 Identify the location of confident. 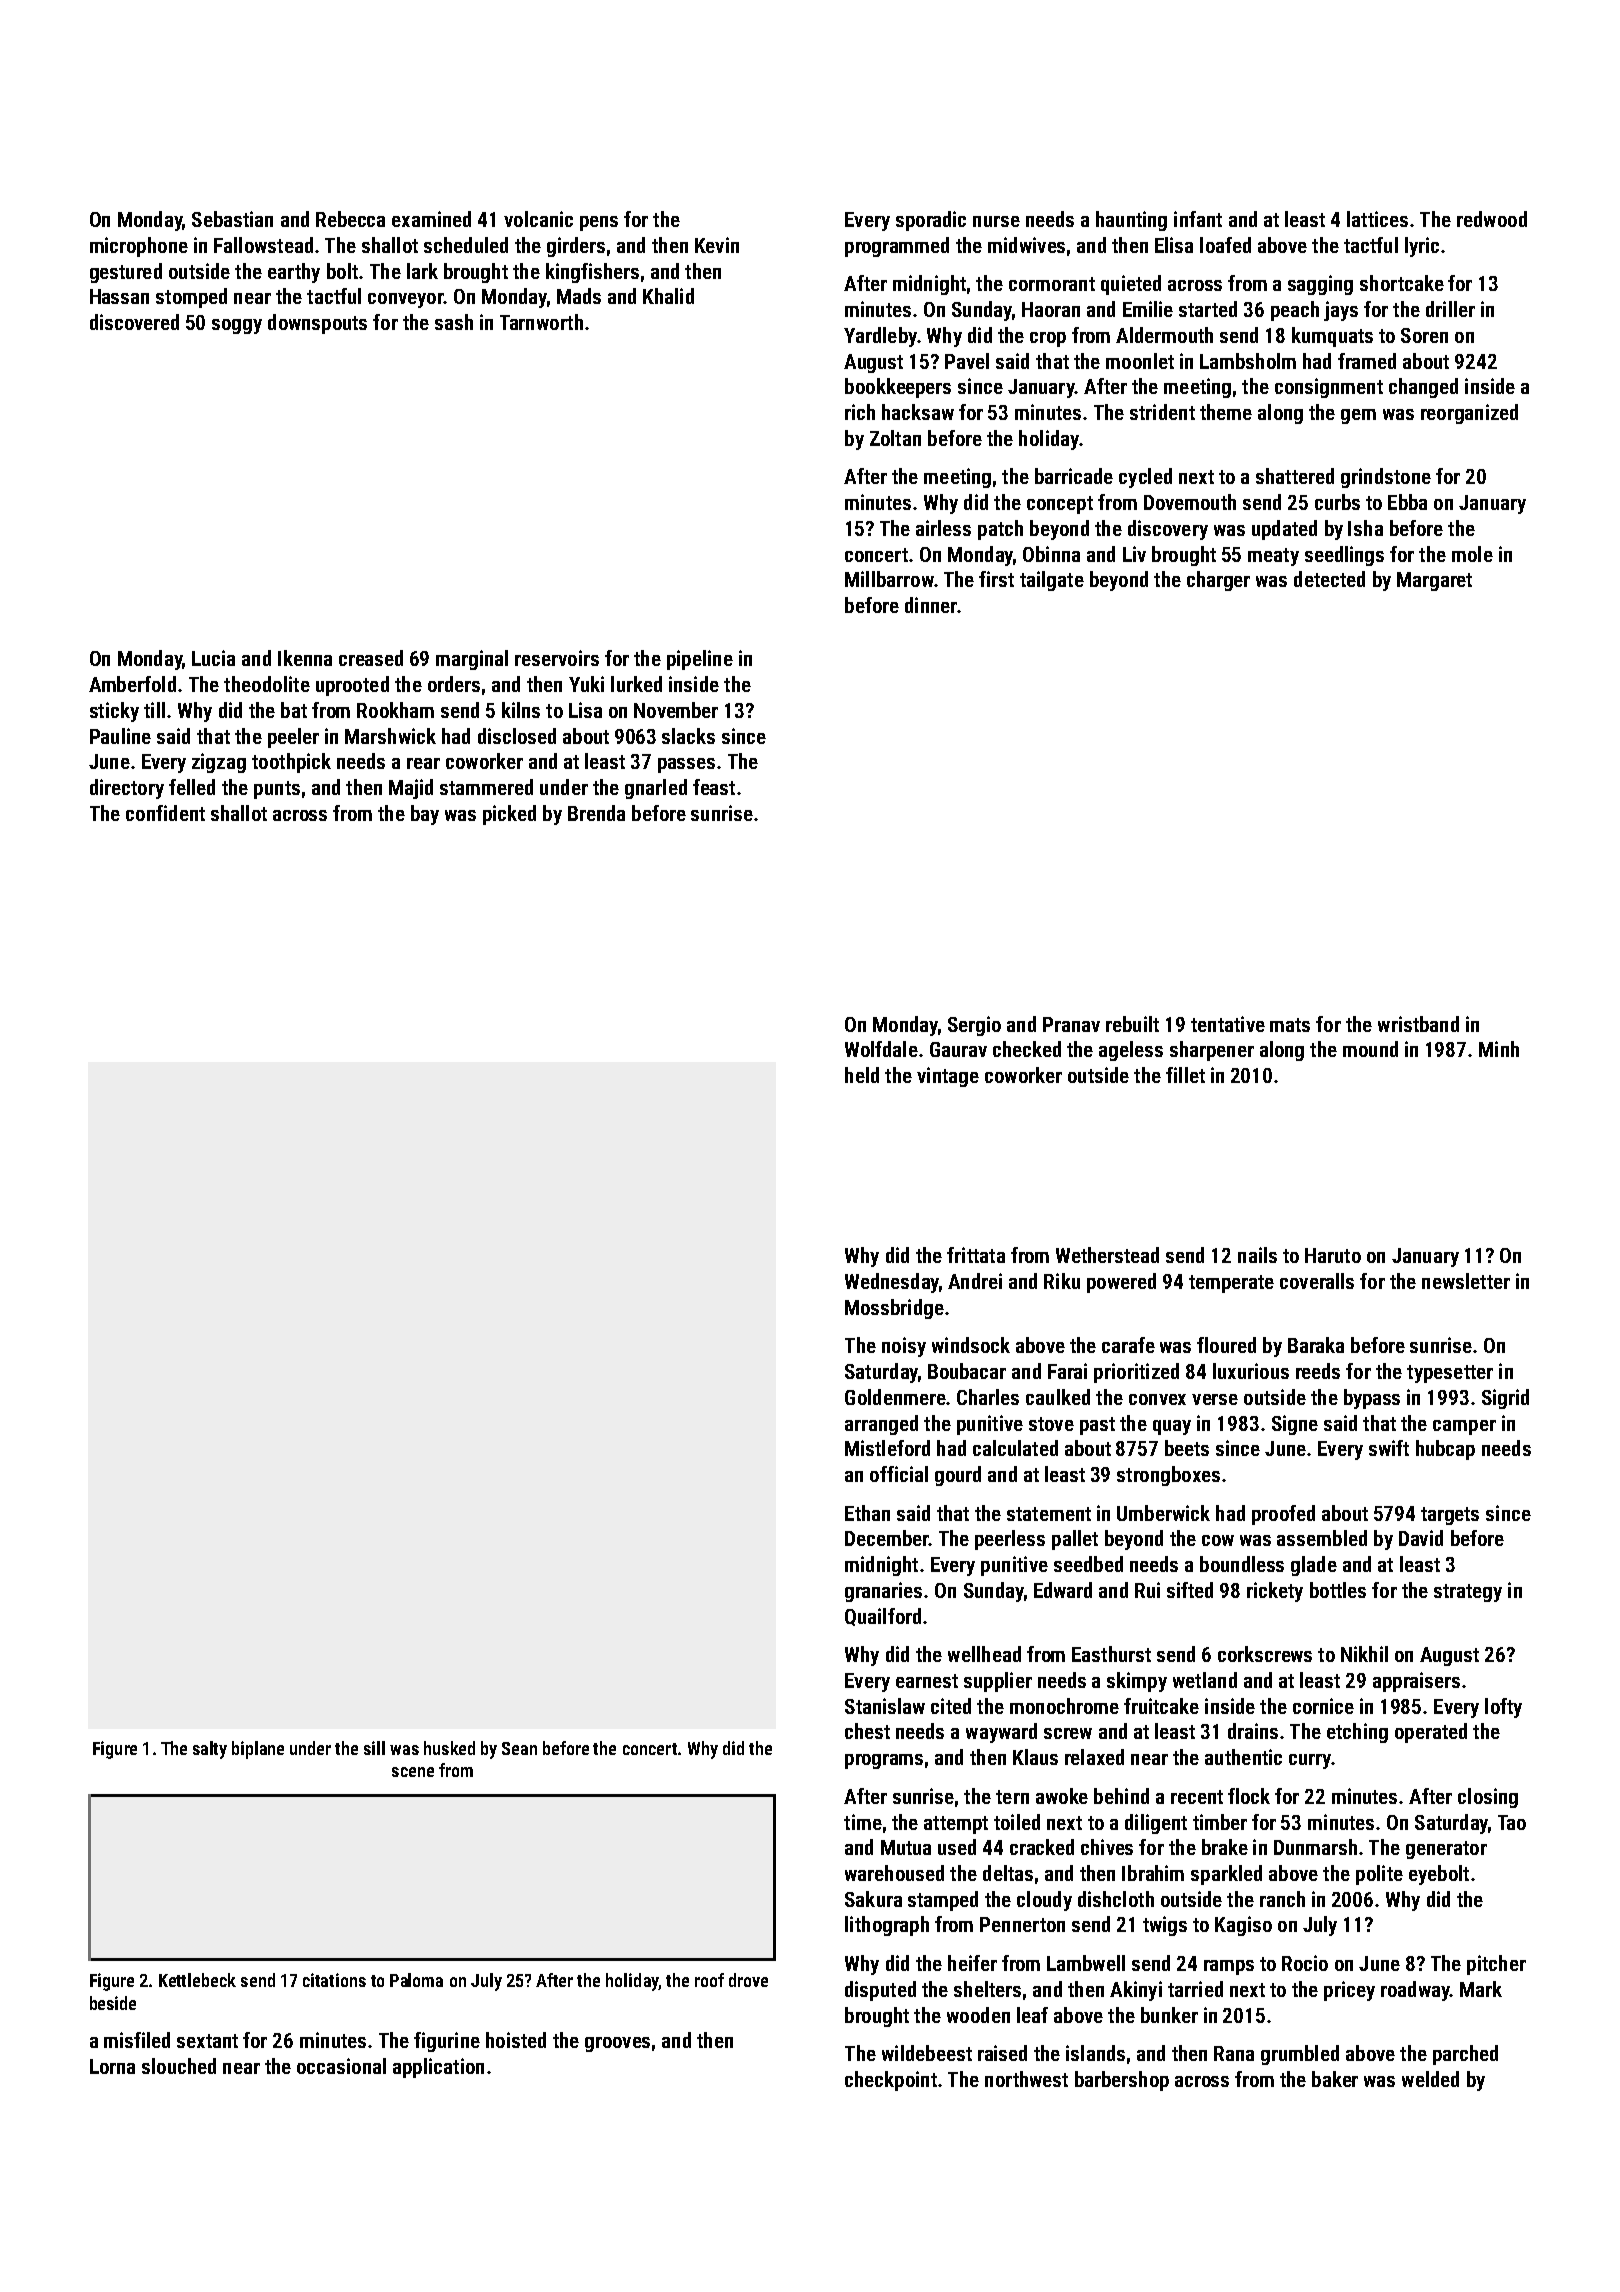
(165, 813).
